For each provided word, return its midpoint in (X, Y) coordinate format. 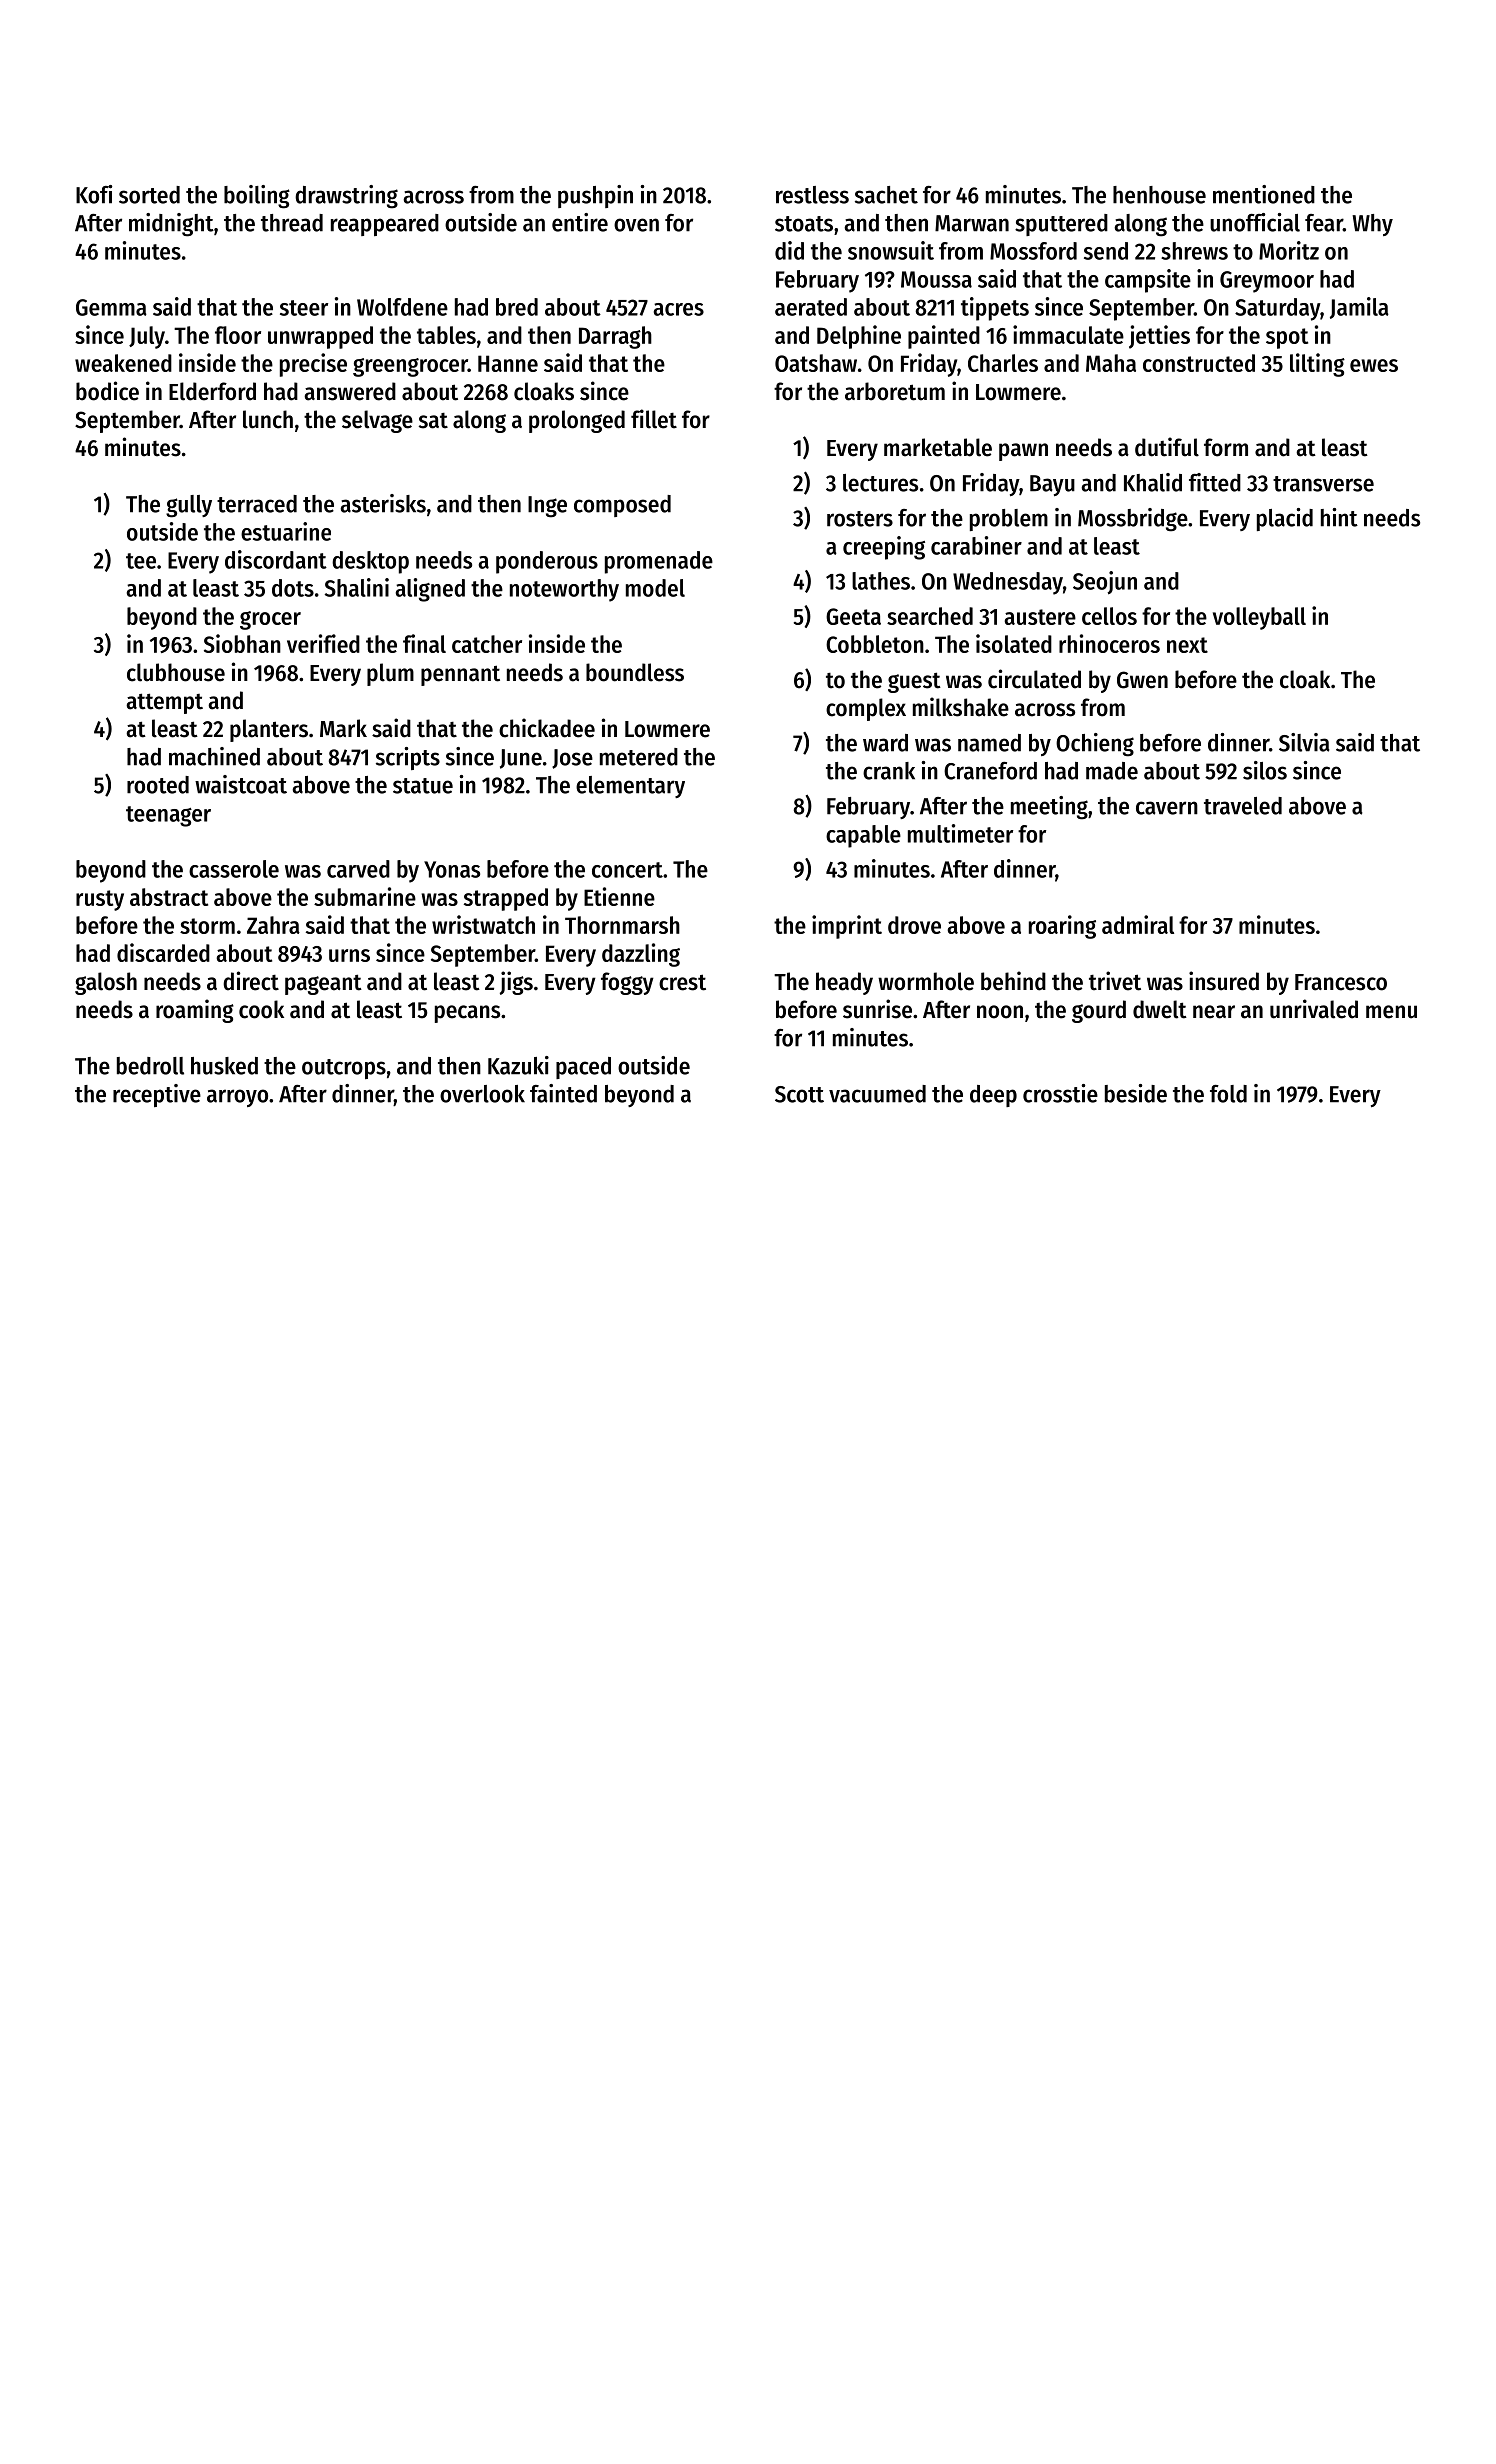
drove (914, 925)
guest (914, 682)
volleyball (1259, 618)
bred (517, 307)
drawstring (346, 197)
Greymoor (1267, 282)
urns (349, 955)
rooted (158, 785)
